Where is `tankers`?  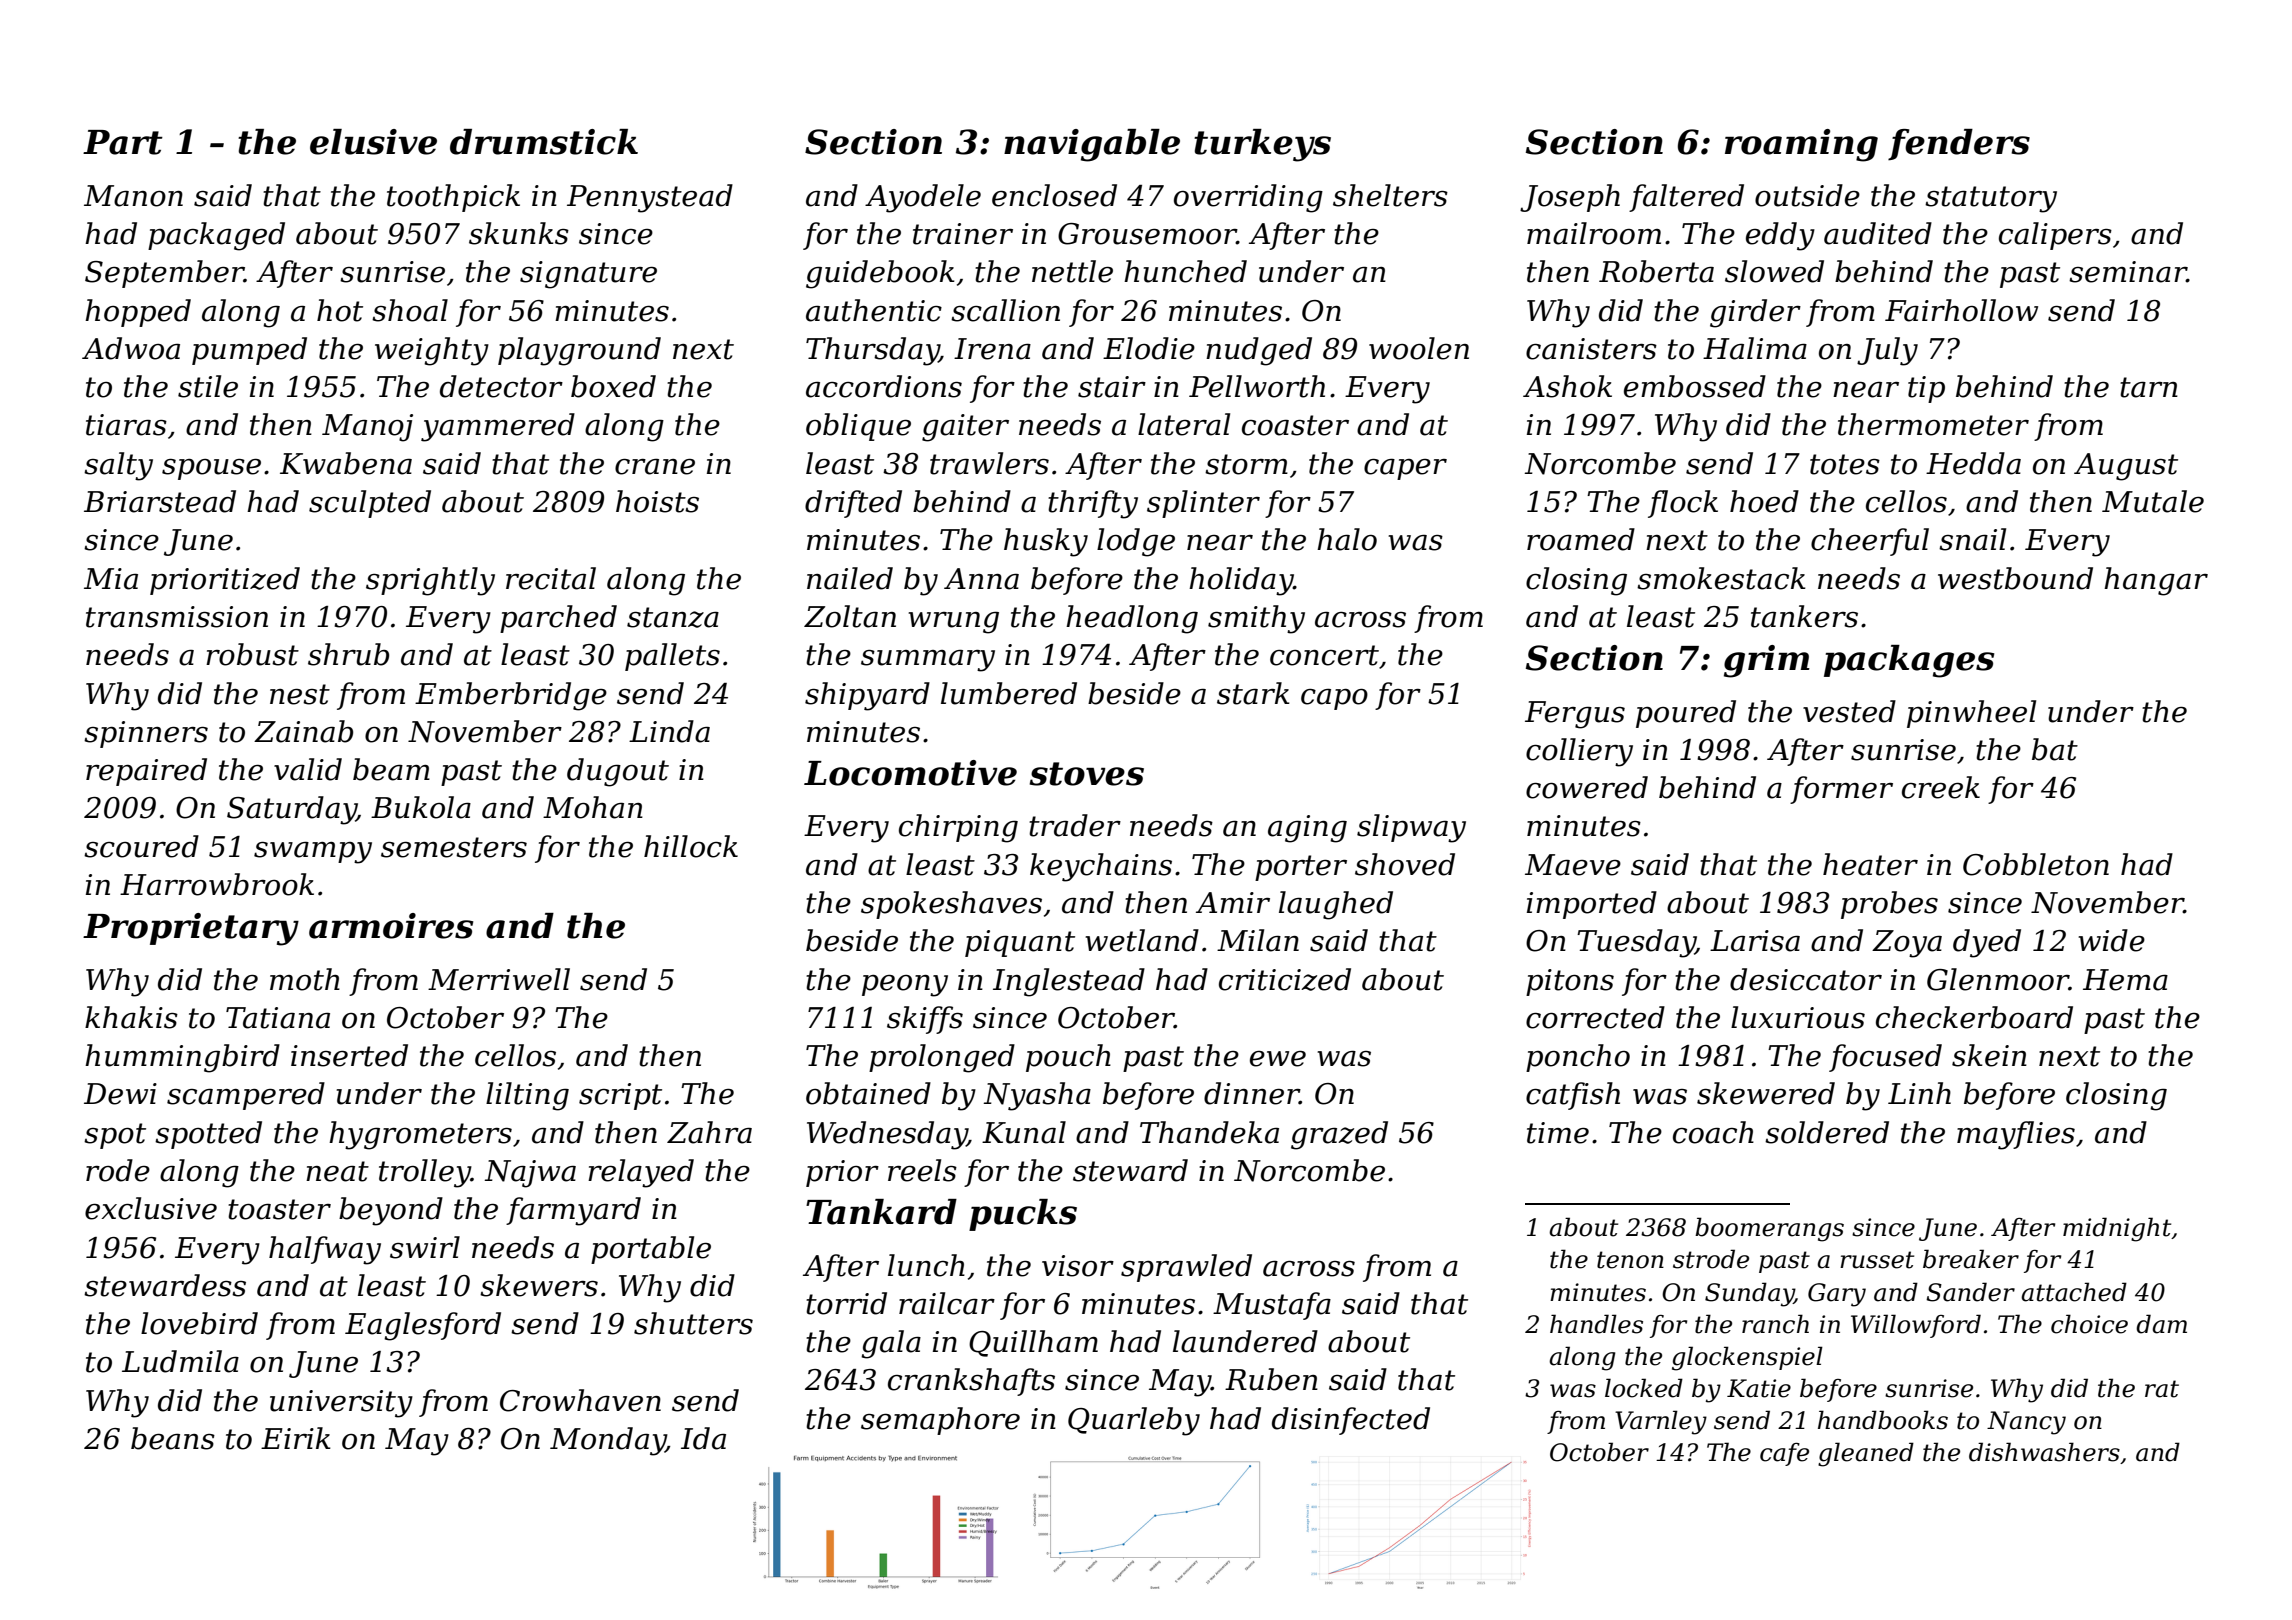 tankers is located at coordinates (1804, 616).
